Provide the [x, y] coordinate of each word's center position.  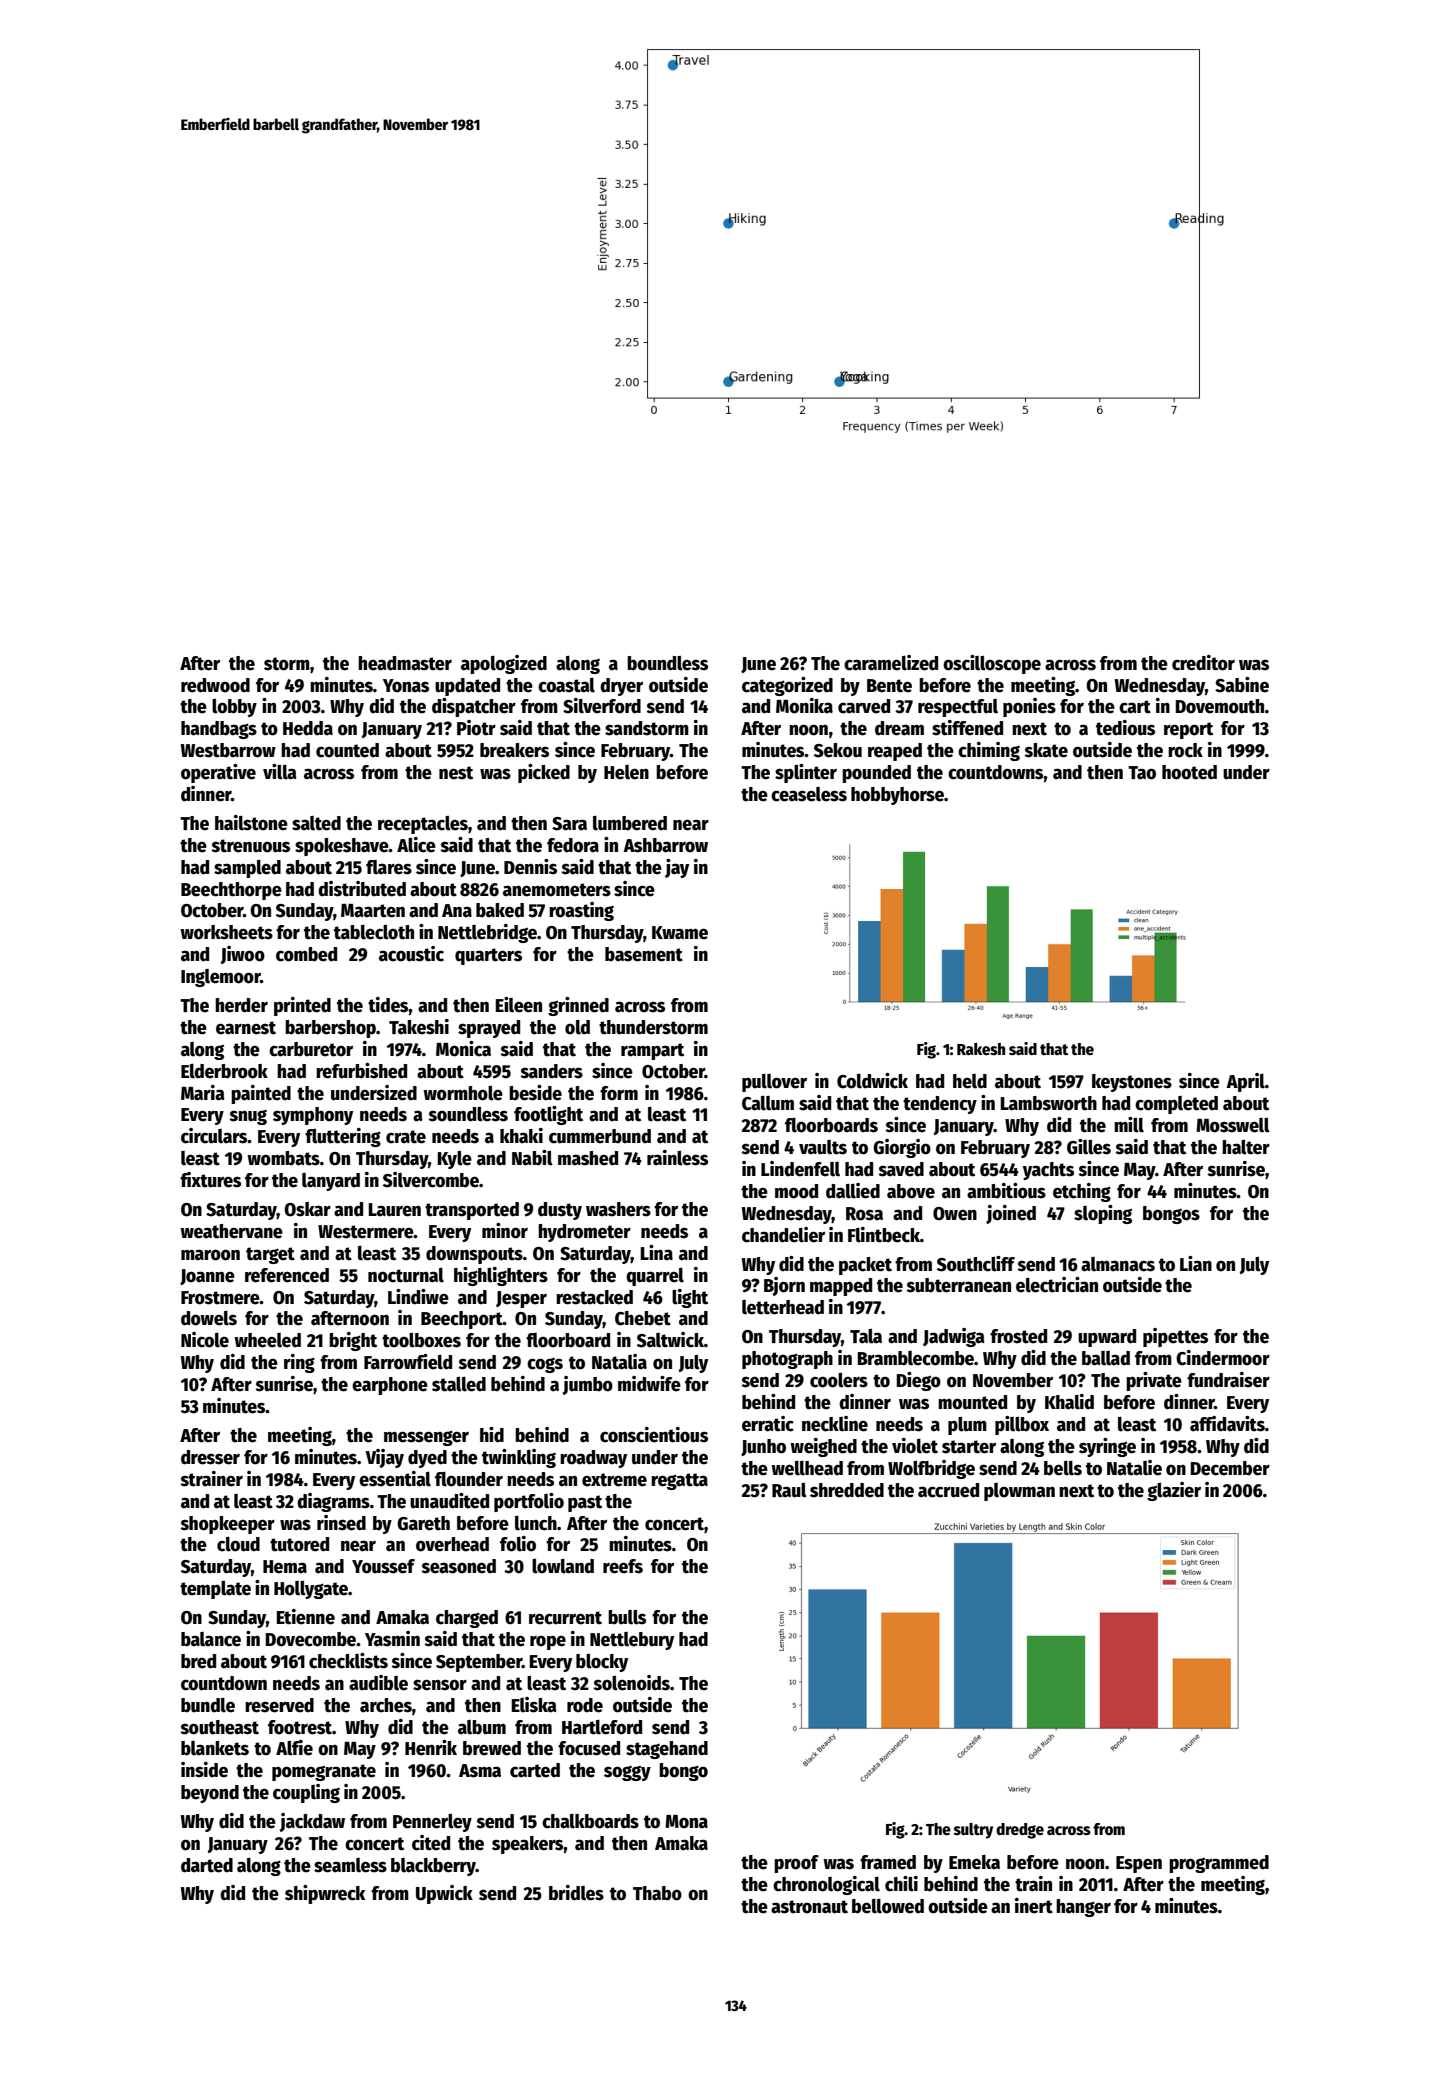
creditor [1203, 663]
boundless [667, 663]
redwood [215, 685]
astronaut [809, 1907]
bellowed [888, 1906]
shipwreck [325, 1894]
